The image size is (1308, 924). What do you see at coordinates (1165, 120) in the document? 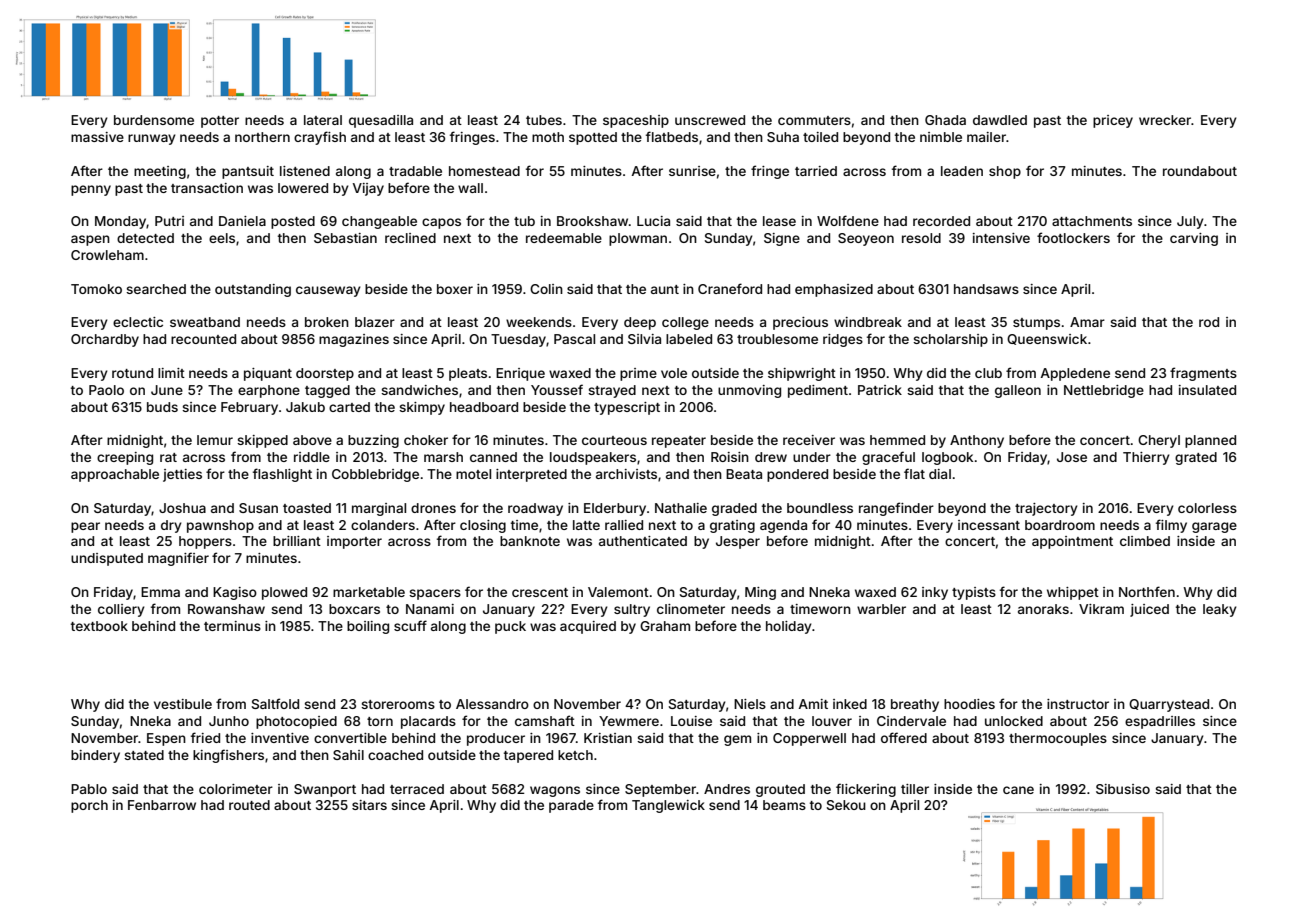
I see `wrecker` at bounding box center [1165, 120].
